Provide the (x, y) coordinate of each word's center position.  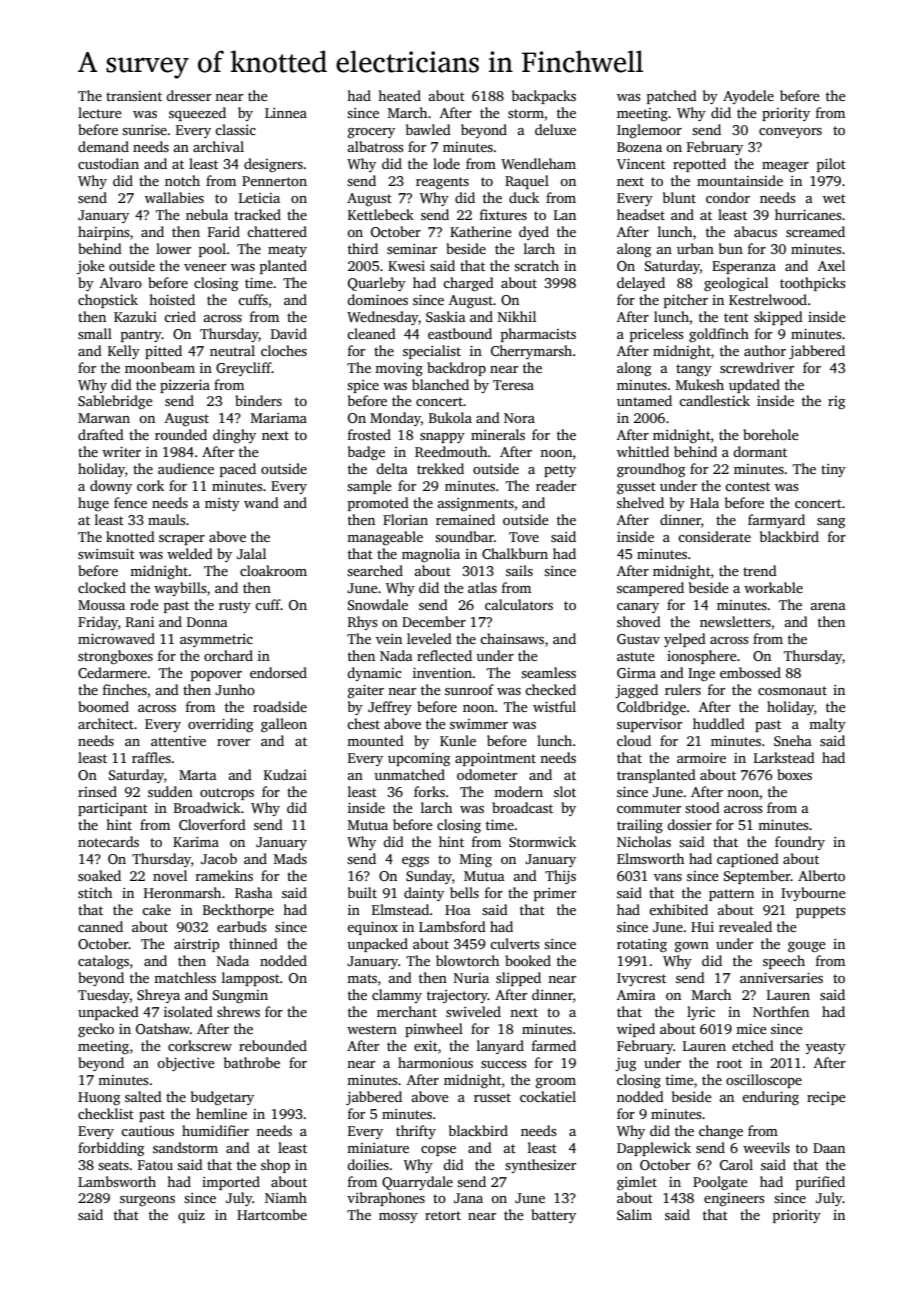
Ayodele (748, 97)
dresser (188, 95)
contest (747, 486)
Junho (235, 689)
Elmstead (400, 909)
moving (399, 370)
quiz (191, 1216)
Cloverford (212, 824)
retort (443, 1215)
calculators (519, 604)
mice (751, 1029)
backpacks (544, 97)
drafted (101, 434)
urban (695, 248)
